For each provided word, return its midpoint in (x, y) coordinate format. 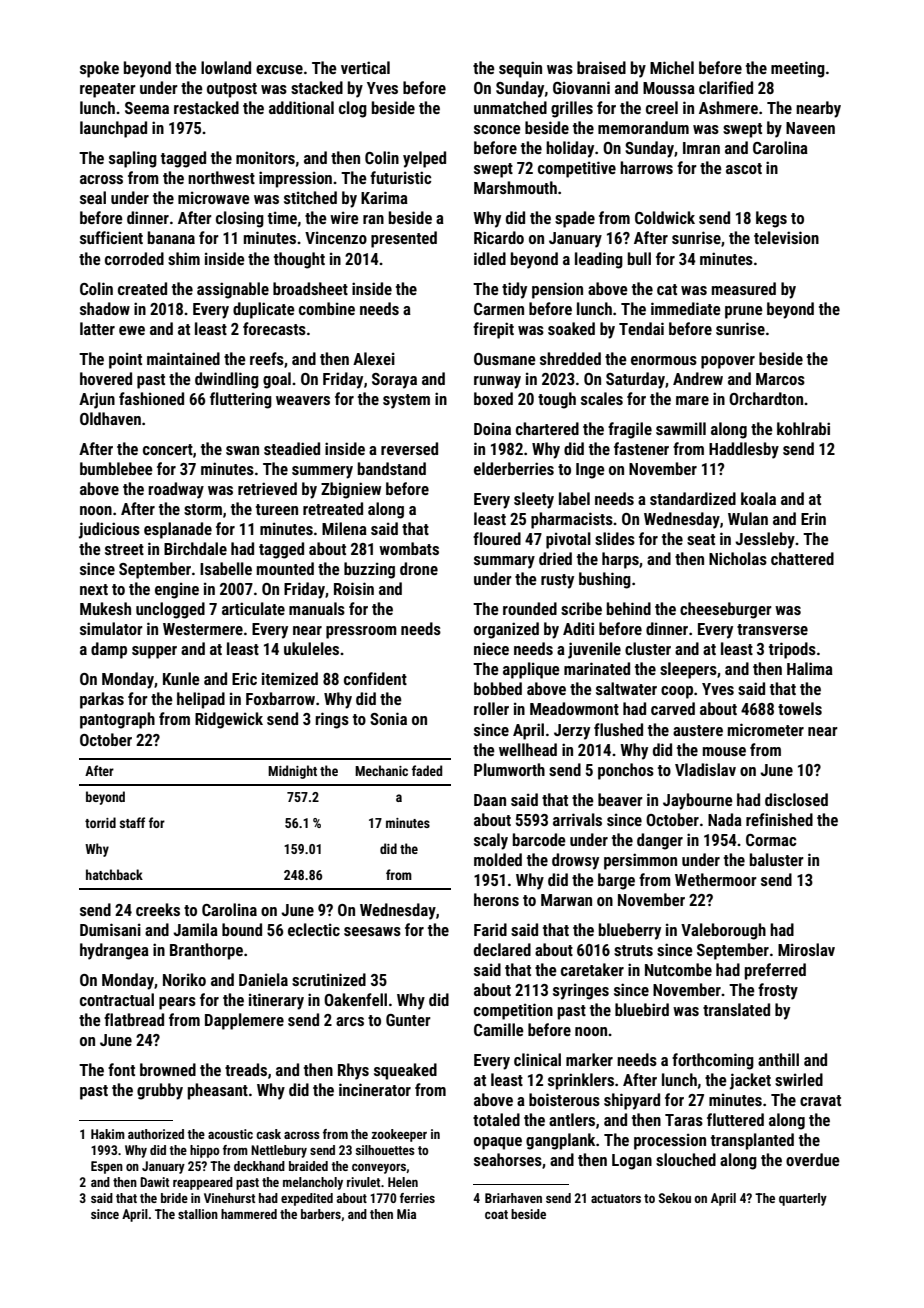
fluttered (735, 1119)
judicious (109, 530)
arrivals (577, 819)
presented (404, 239)
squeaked (405, 1071)
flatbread (134, 1019)
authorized (156, 1134)
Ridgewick (229, 720)
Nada (725, 819)
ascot (744, 168)
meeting (798, 69)
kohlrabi (803, 428)
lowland (226, 67)
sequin (520, 69)
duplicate (264, 310)
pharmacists (572, 520)
